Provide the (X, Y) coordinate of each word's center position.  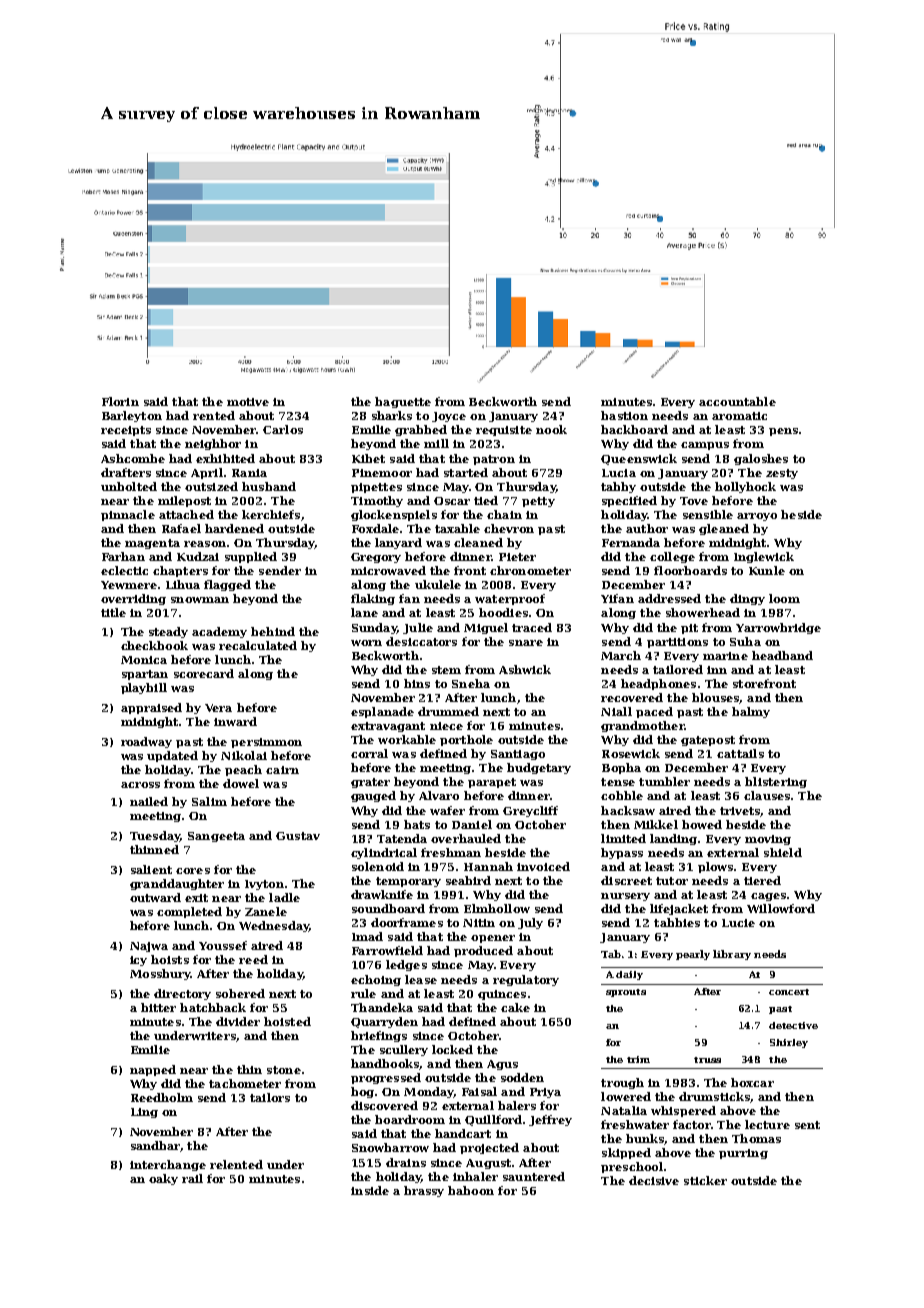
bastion (624, 415)
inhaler (475, 1176)
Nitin (479, 923)
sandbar (155, 1145)
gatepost (708, 741)
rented (214, 415)
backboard (634, 429)
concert (789, 992)
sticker (705, 1180)
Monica (144, 660)
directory (182, 994)
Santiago (518, 755)
